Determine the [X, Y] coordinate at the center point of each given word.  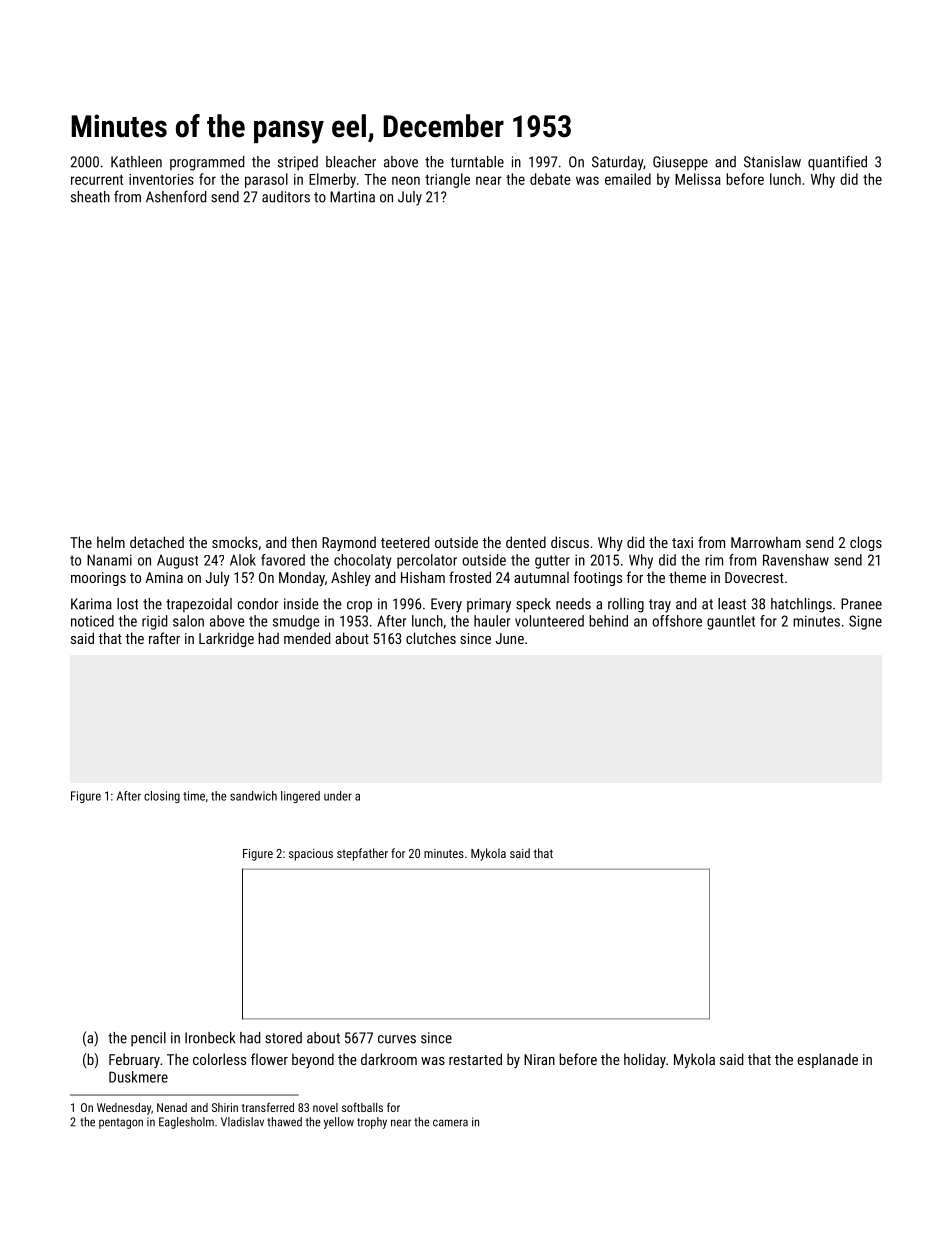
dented [526, 542]
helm [111, 542]
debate [550, 179]
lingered [300, 797]
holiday [645, 1060]
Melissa [698, 179]
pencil [148, 1039]
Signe [865, 622]
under [338, 796]
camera [450, 1123]
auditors [286, 197]
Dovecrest [754, 577]
